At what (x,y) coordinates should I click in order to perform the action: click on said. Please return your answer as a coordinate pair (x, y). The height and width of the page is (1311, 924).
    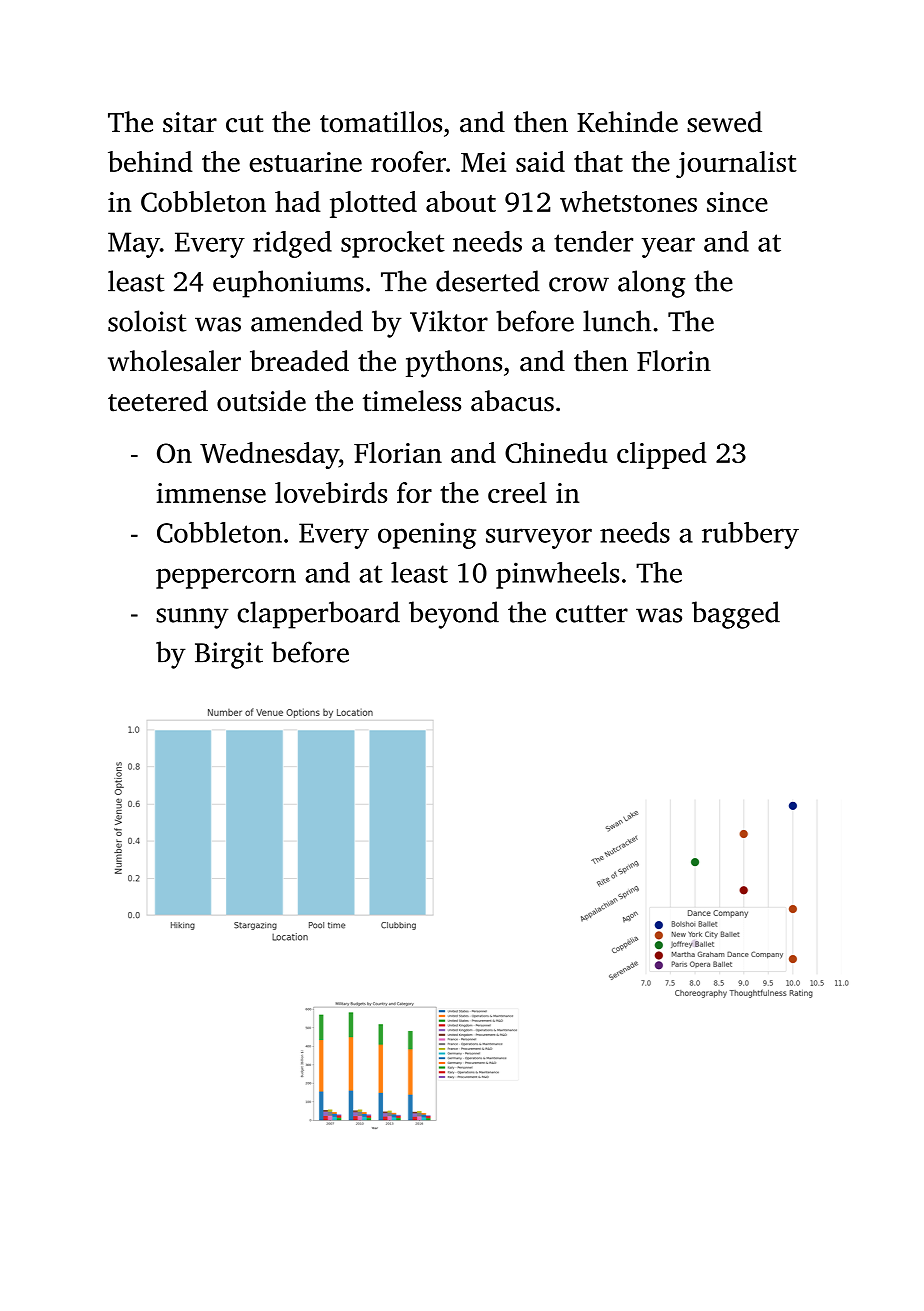
    Looking at the image, I should click on (540, 161).
